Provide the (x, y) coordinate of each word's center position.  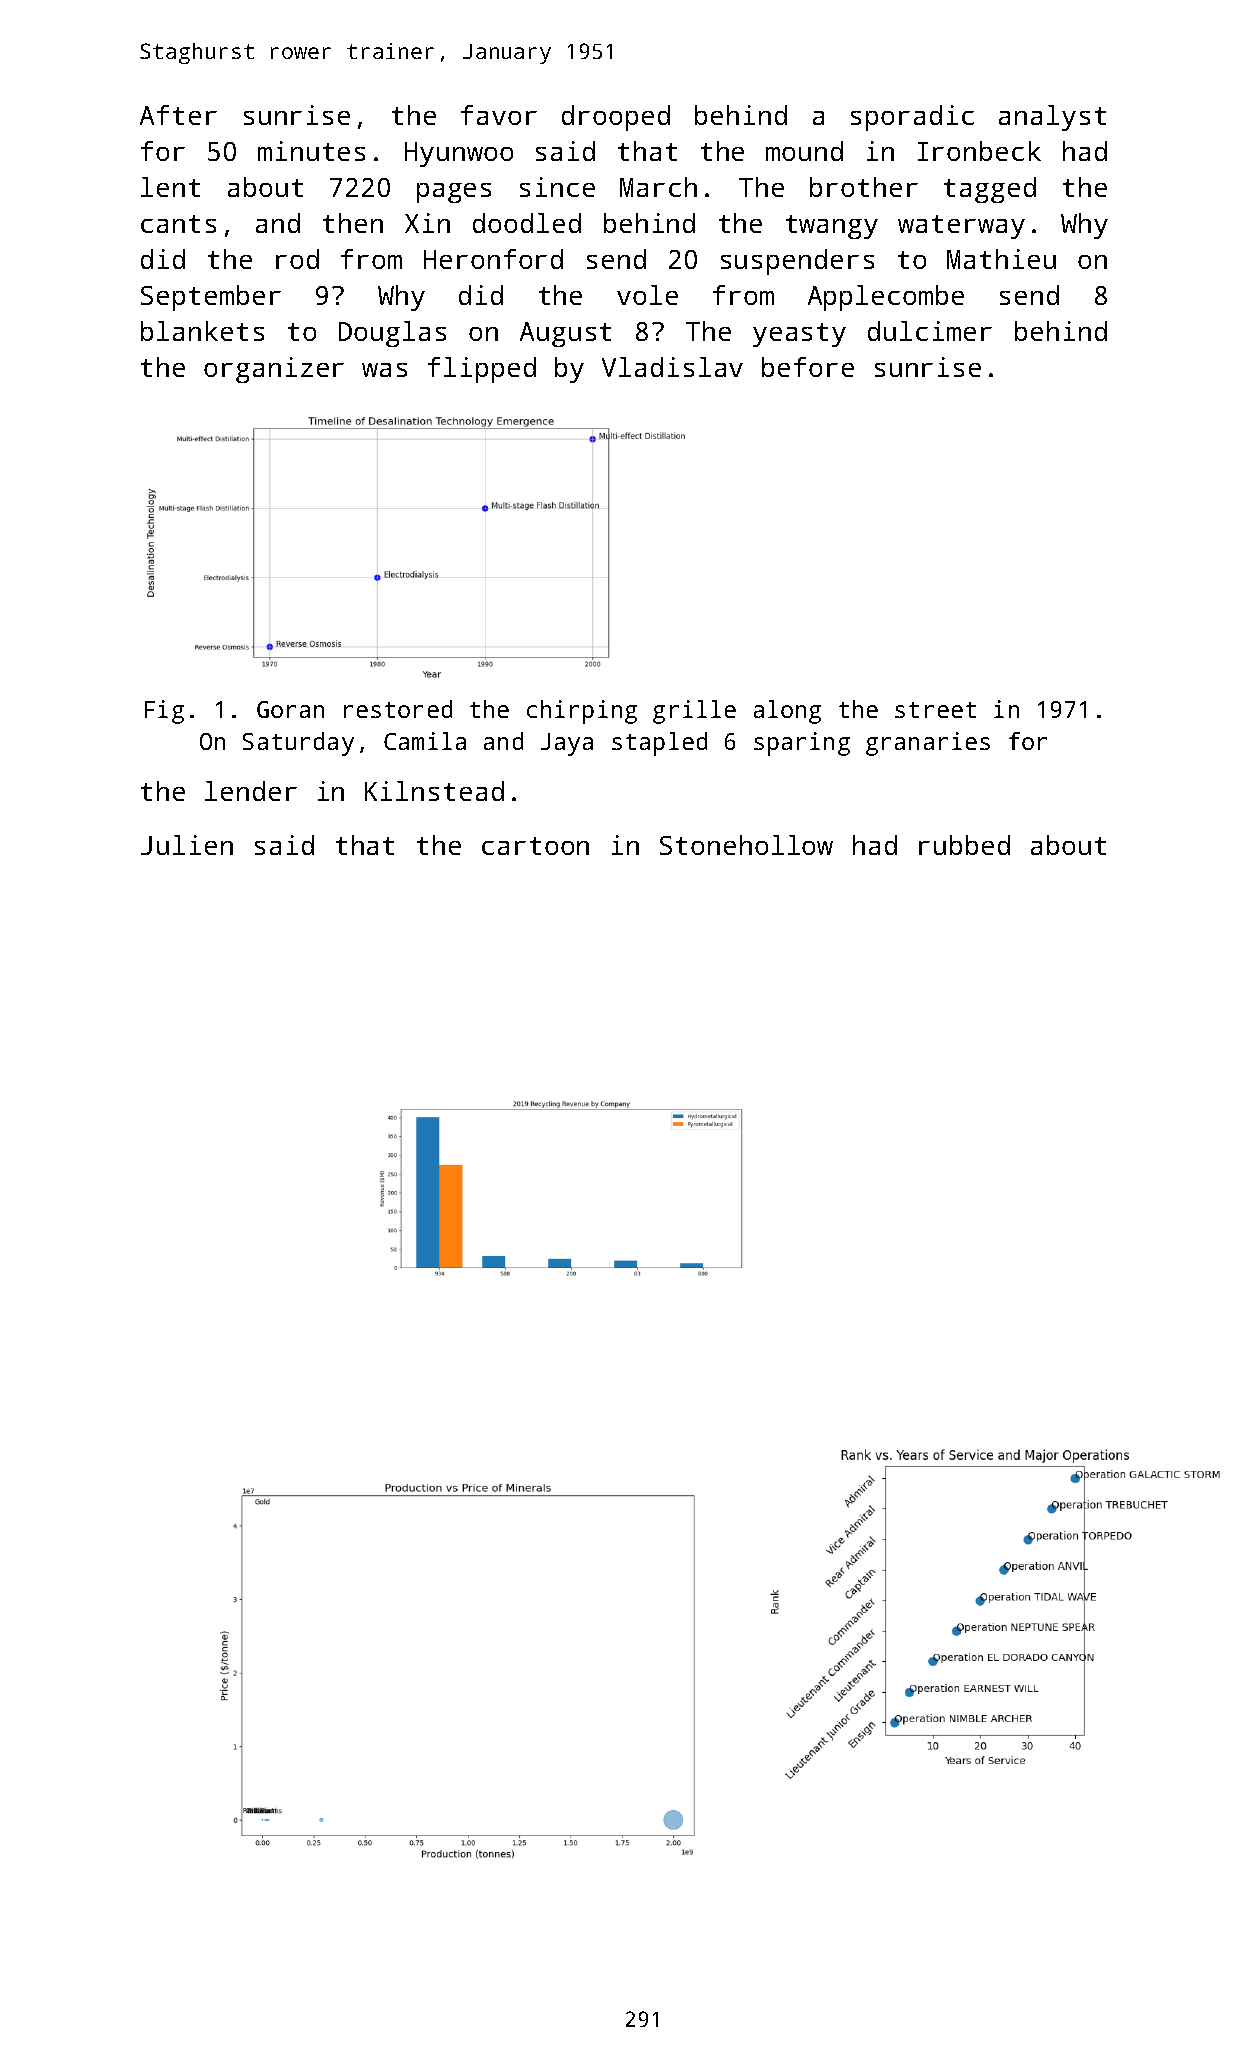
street (935, 710)
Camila (425, 741)
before (808, 367)
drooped (616, 118)
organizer (274, 370)
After (178, 115)
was (384, 370)
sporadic (912, 118)
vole (647, 295)
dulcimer (930, 331)
